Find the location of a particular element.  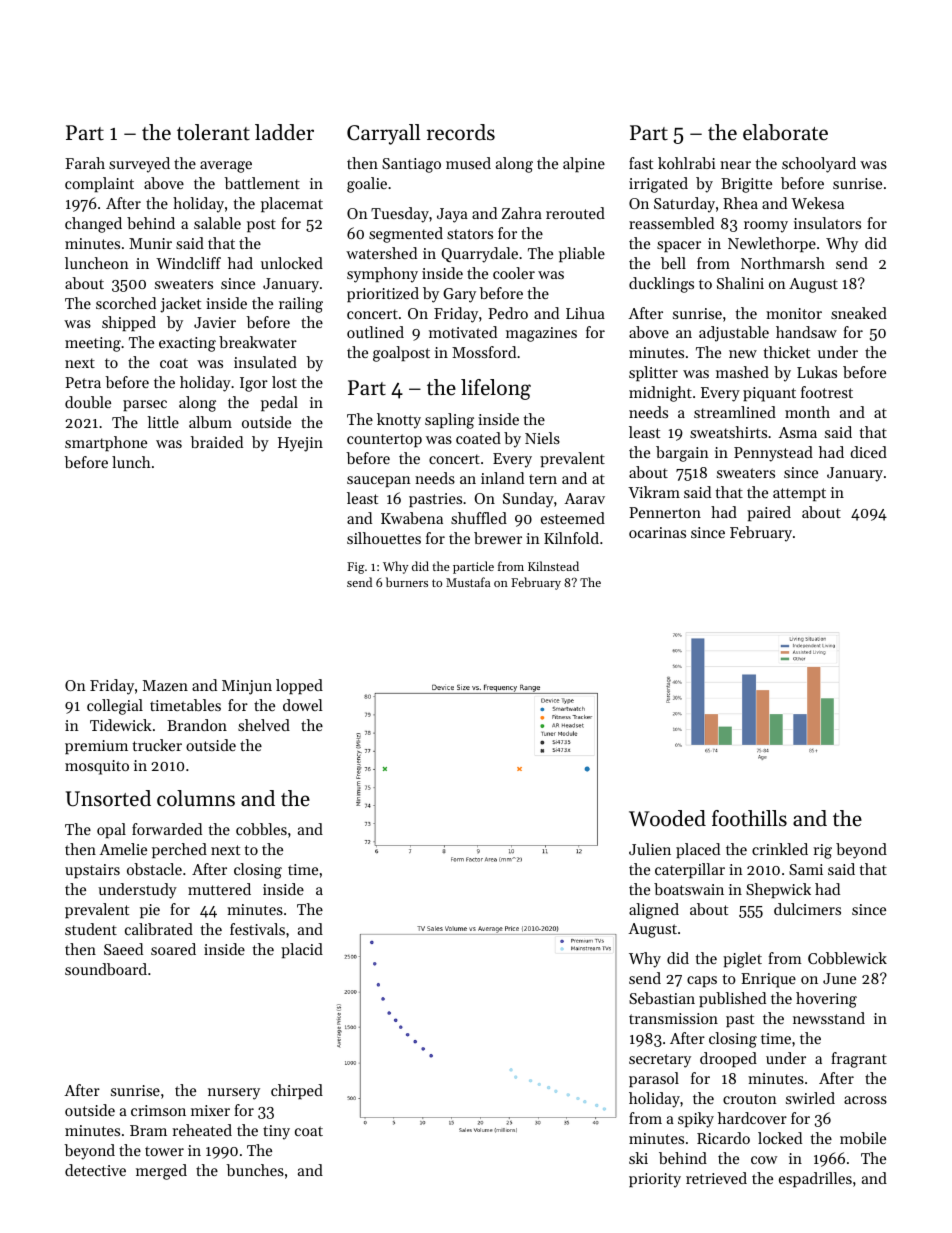

Farah is located at coordinates (85, 163).
